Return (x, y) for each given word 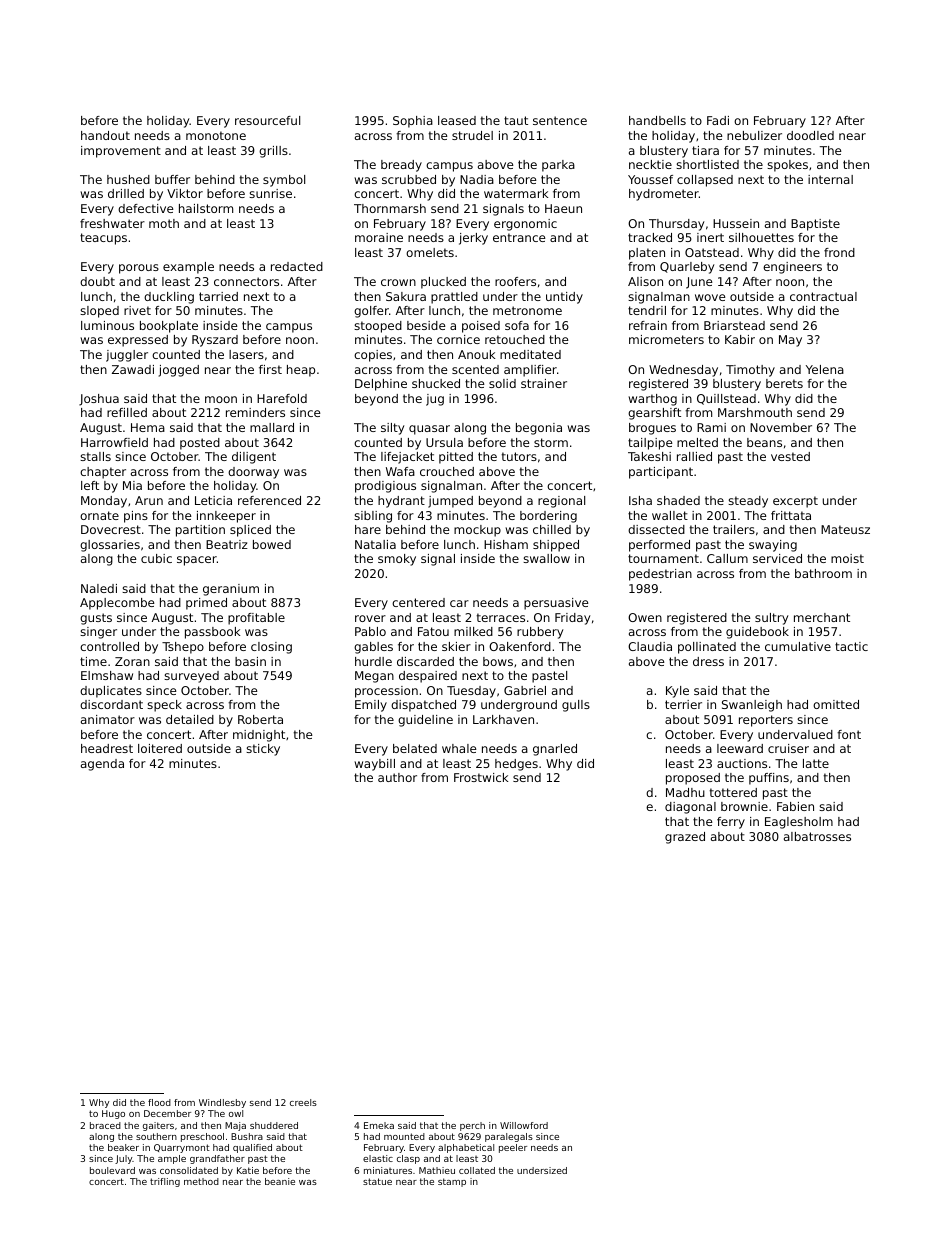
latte (816, 763)
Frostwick (481, 777)
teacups (103, 239)
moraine (379, 237)
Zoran (132, 661)
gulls (576, 706)
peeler (513, 1148)
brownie (744, 806)
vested (790, 456)
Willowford (524, 1125)
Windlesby (222, 1103)
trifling (165, 1182)
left (90, 485)
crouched (447, 471)
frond (839, 252)
